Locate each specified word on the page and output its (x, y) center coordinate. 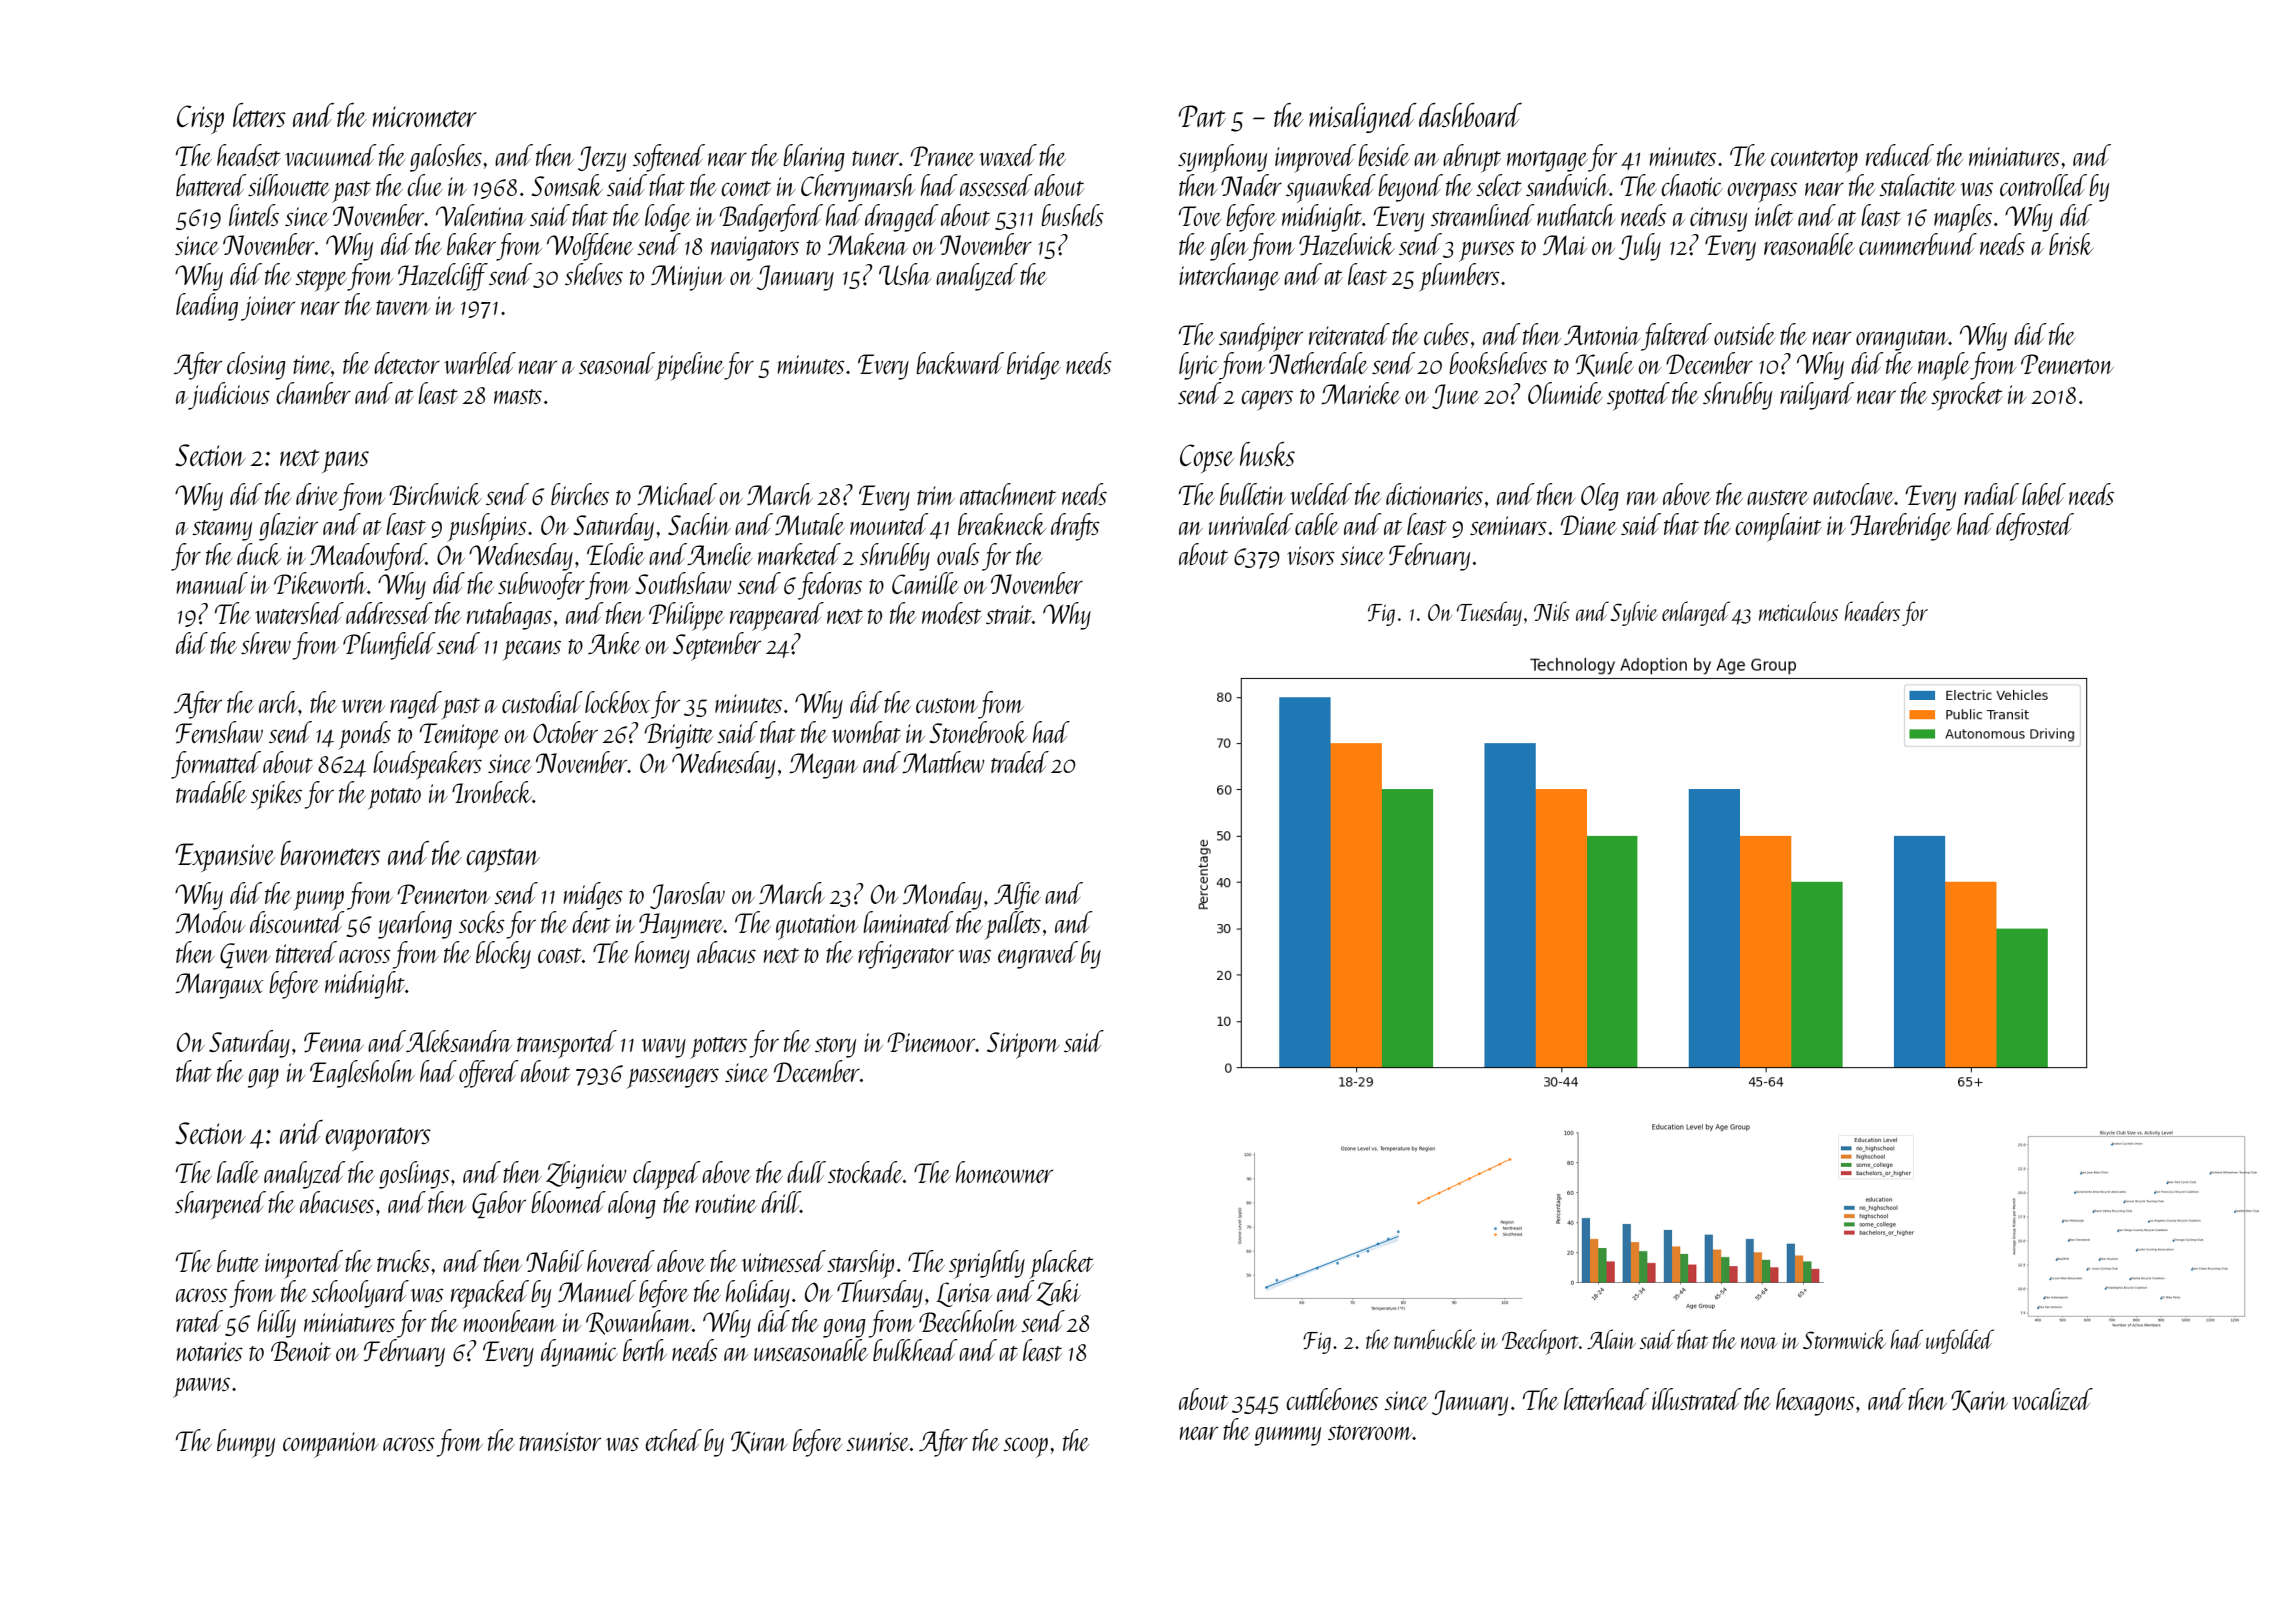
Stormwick (1844, 1339)
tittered (306, 952)
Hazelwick (1347, 244)
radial (1991, 494)
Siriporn (1023, 1045)
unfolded (1960, 1341)
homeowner (1004, 1172)
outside (1744, 334)
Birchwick (436, 494)
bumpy (246, 1443)
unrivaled (1251, 524)
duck (259, 554)
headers (1872, 611)
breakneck (1002, 524)
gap (263, 1079)
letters (259, 115)
